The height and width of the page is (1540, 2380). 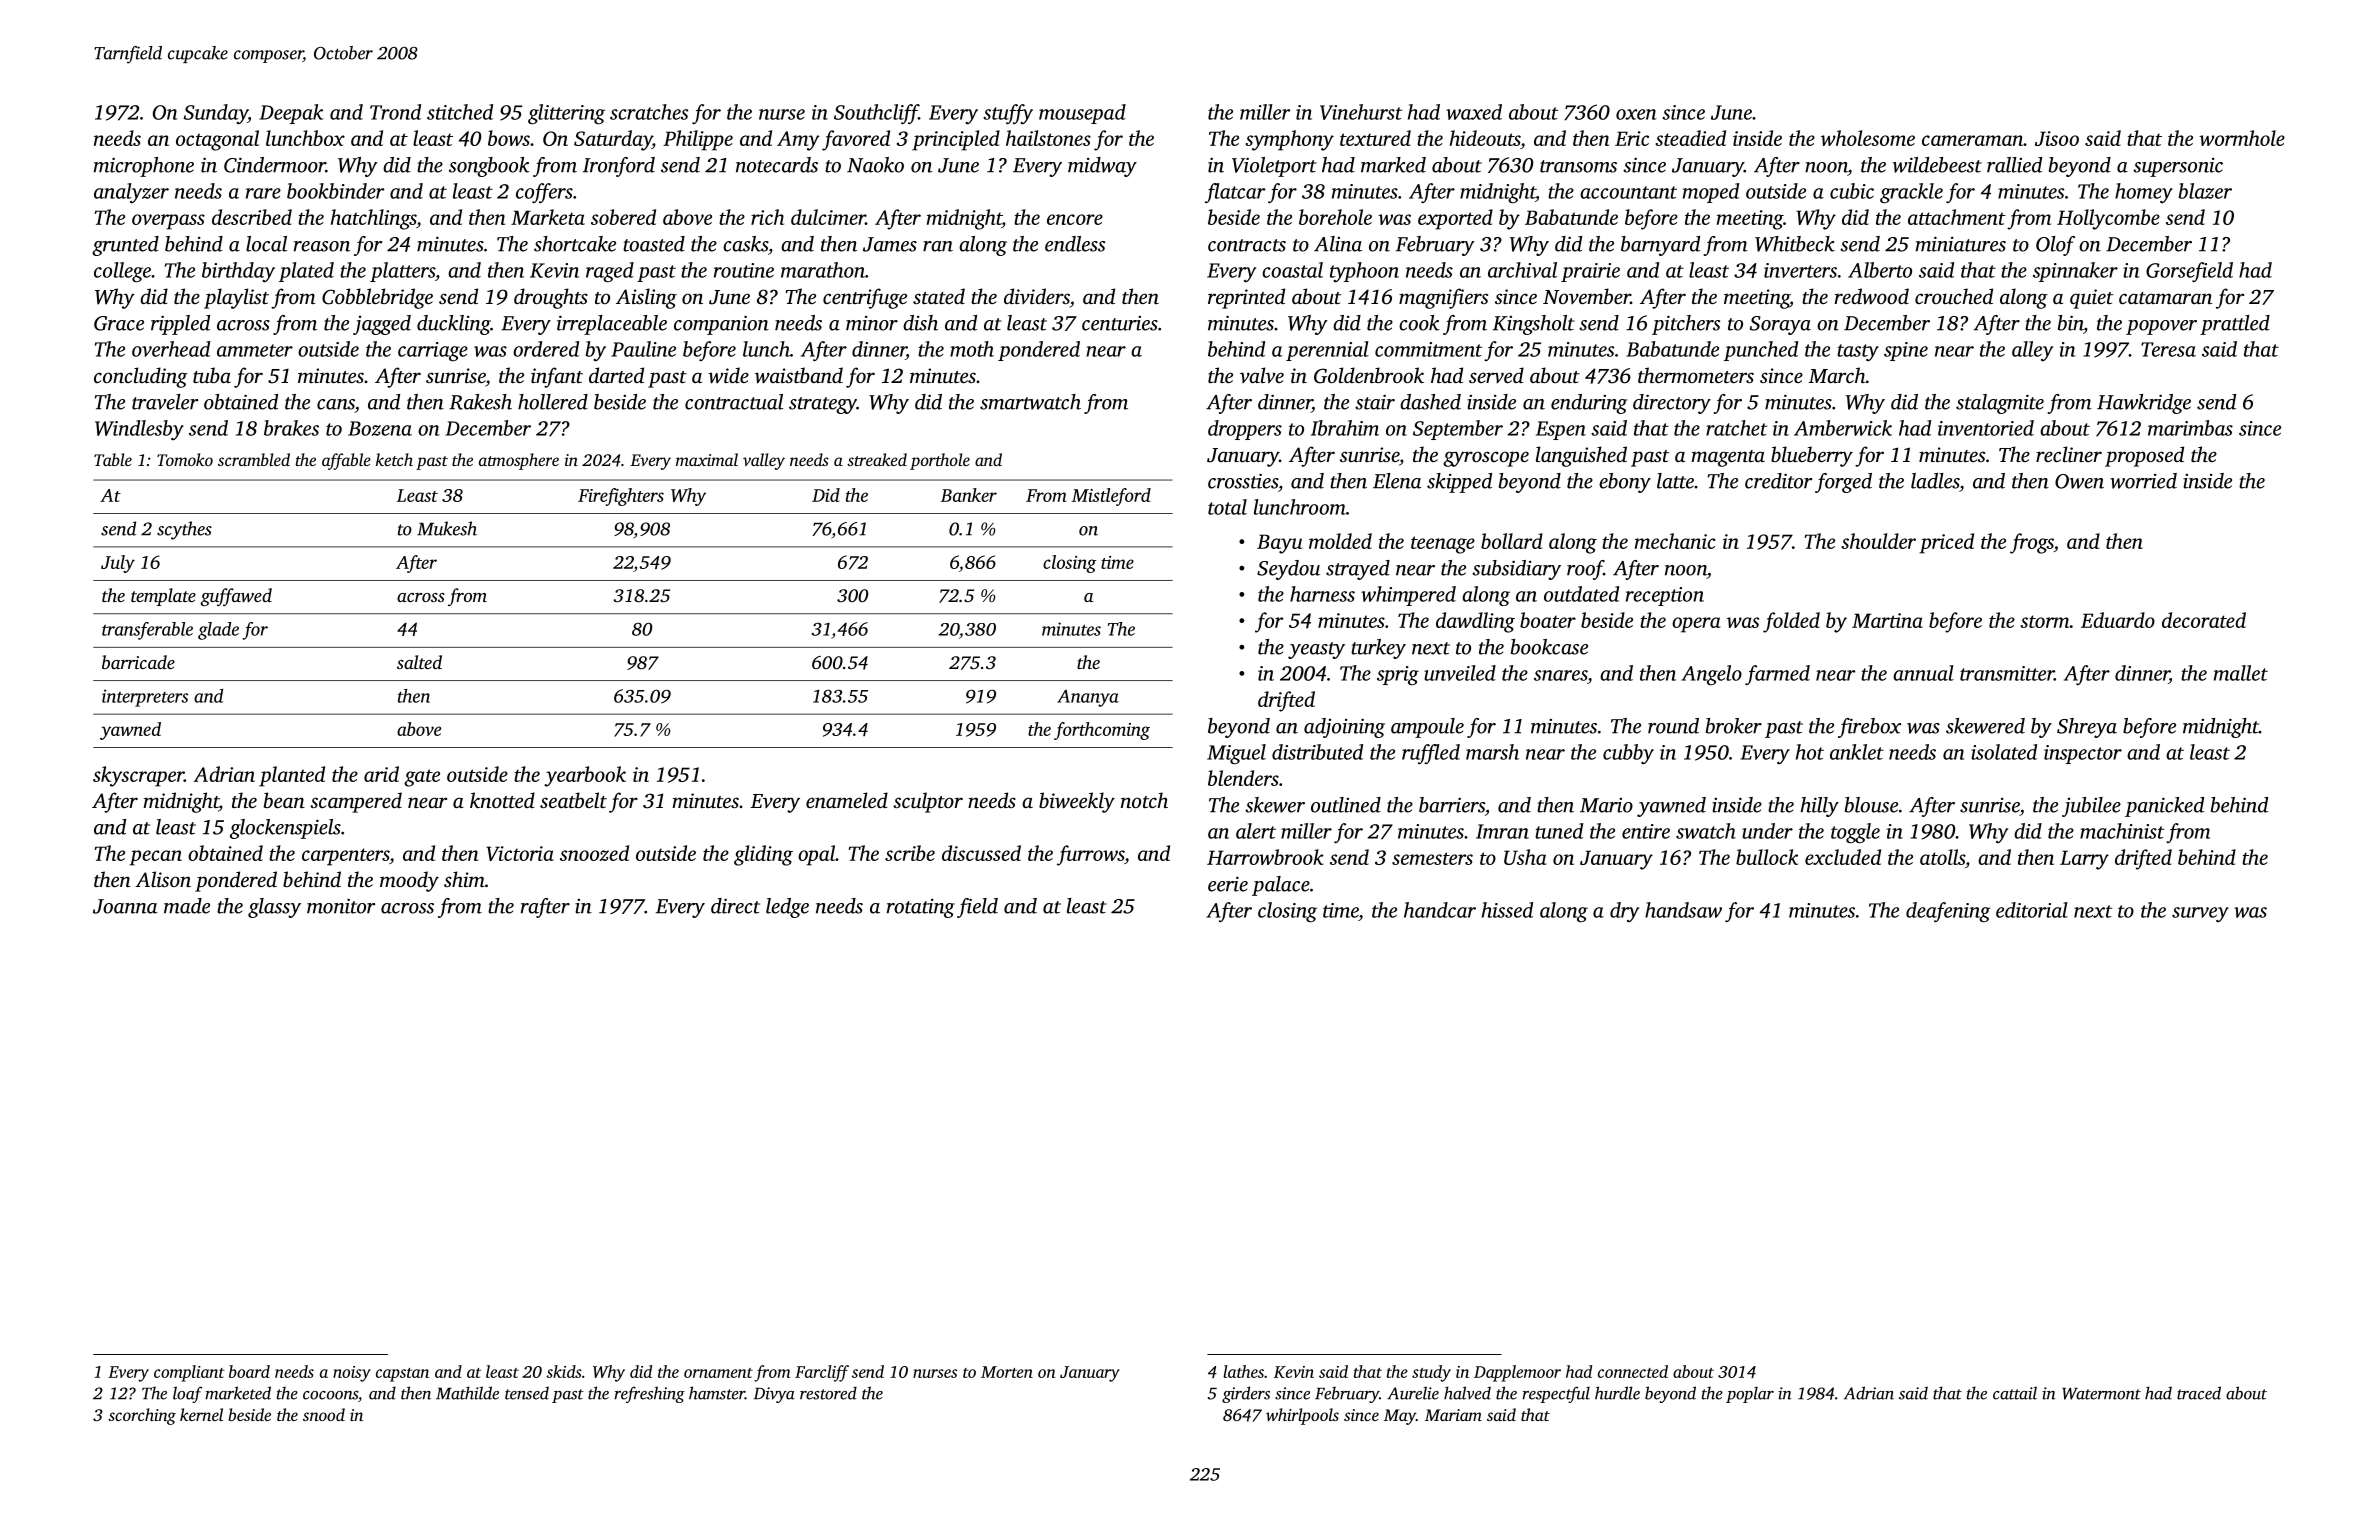 What do you see at coordinates (1262, 375) in the page?
I see `valve` at bounding box center [1262, 375].
